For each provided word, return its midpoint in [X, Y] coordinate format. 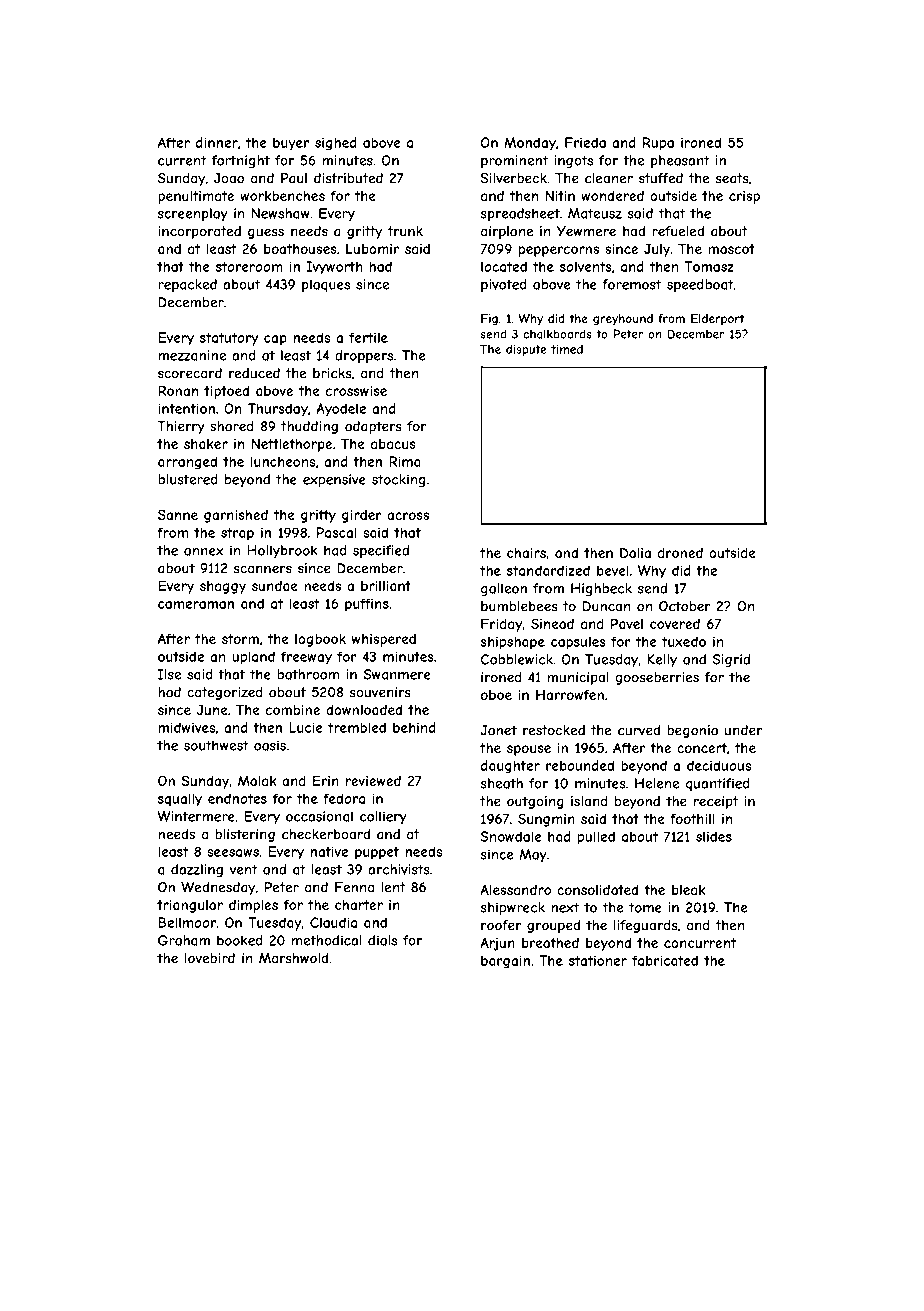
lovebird [210, 958]
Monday [530, 144]
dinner [217, 142]
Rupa [658, 144]
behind [414, 727]
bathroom [308, 674]
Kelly [662, 660]
